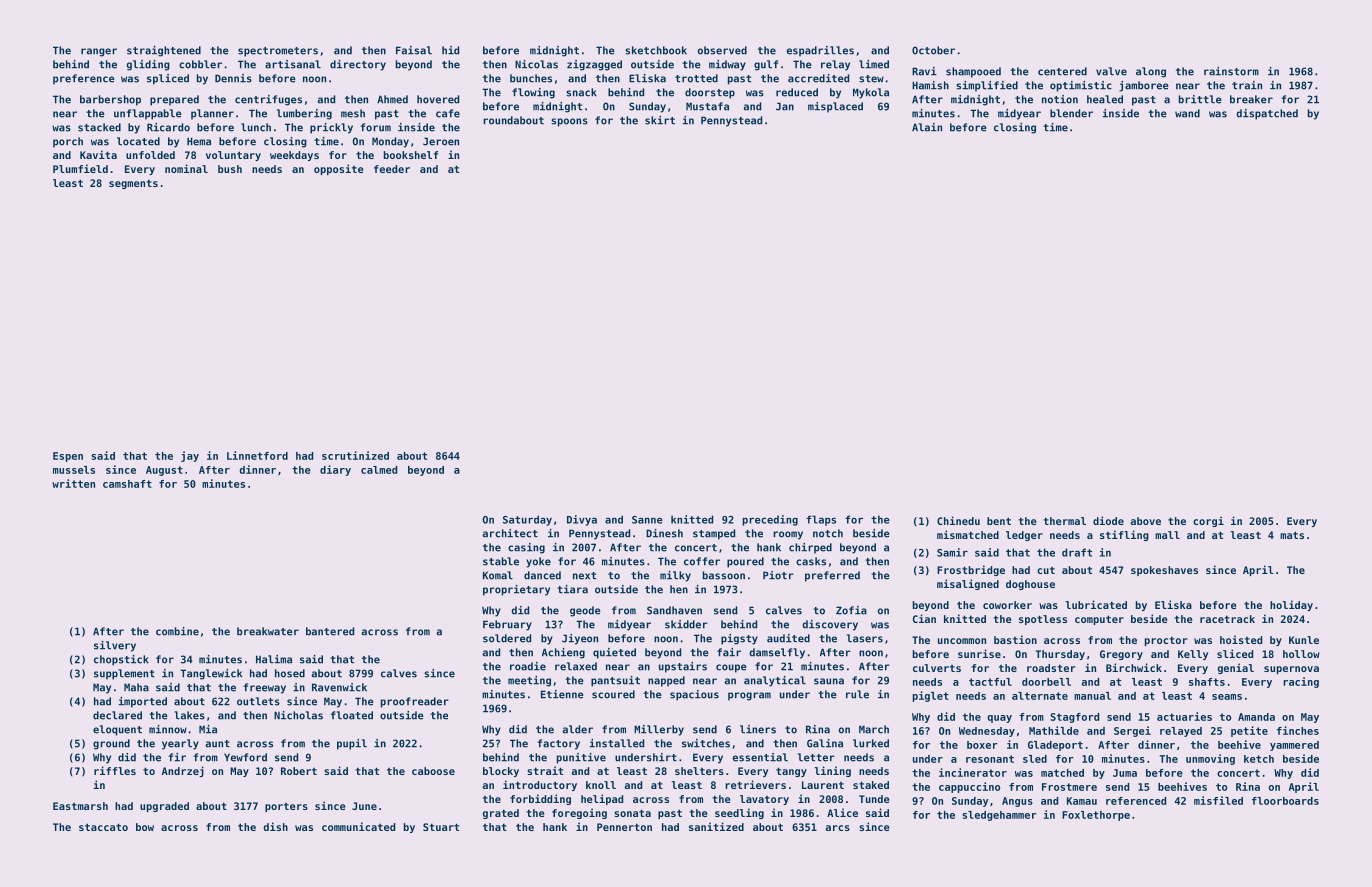  I want to click on corgi, so click(1208, 521).
